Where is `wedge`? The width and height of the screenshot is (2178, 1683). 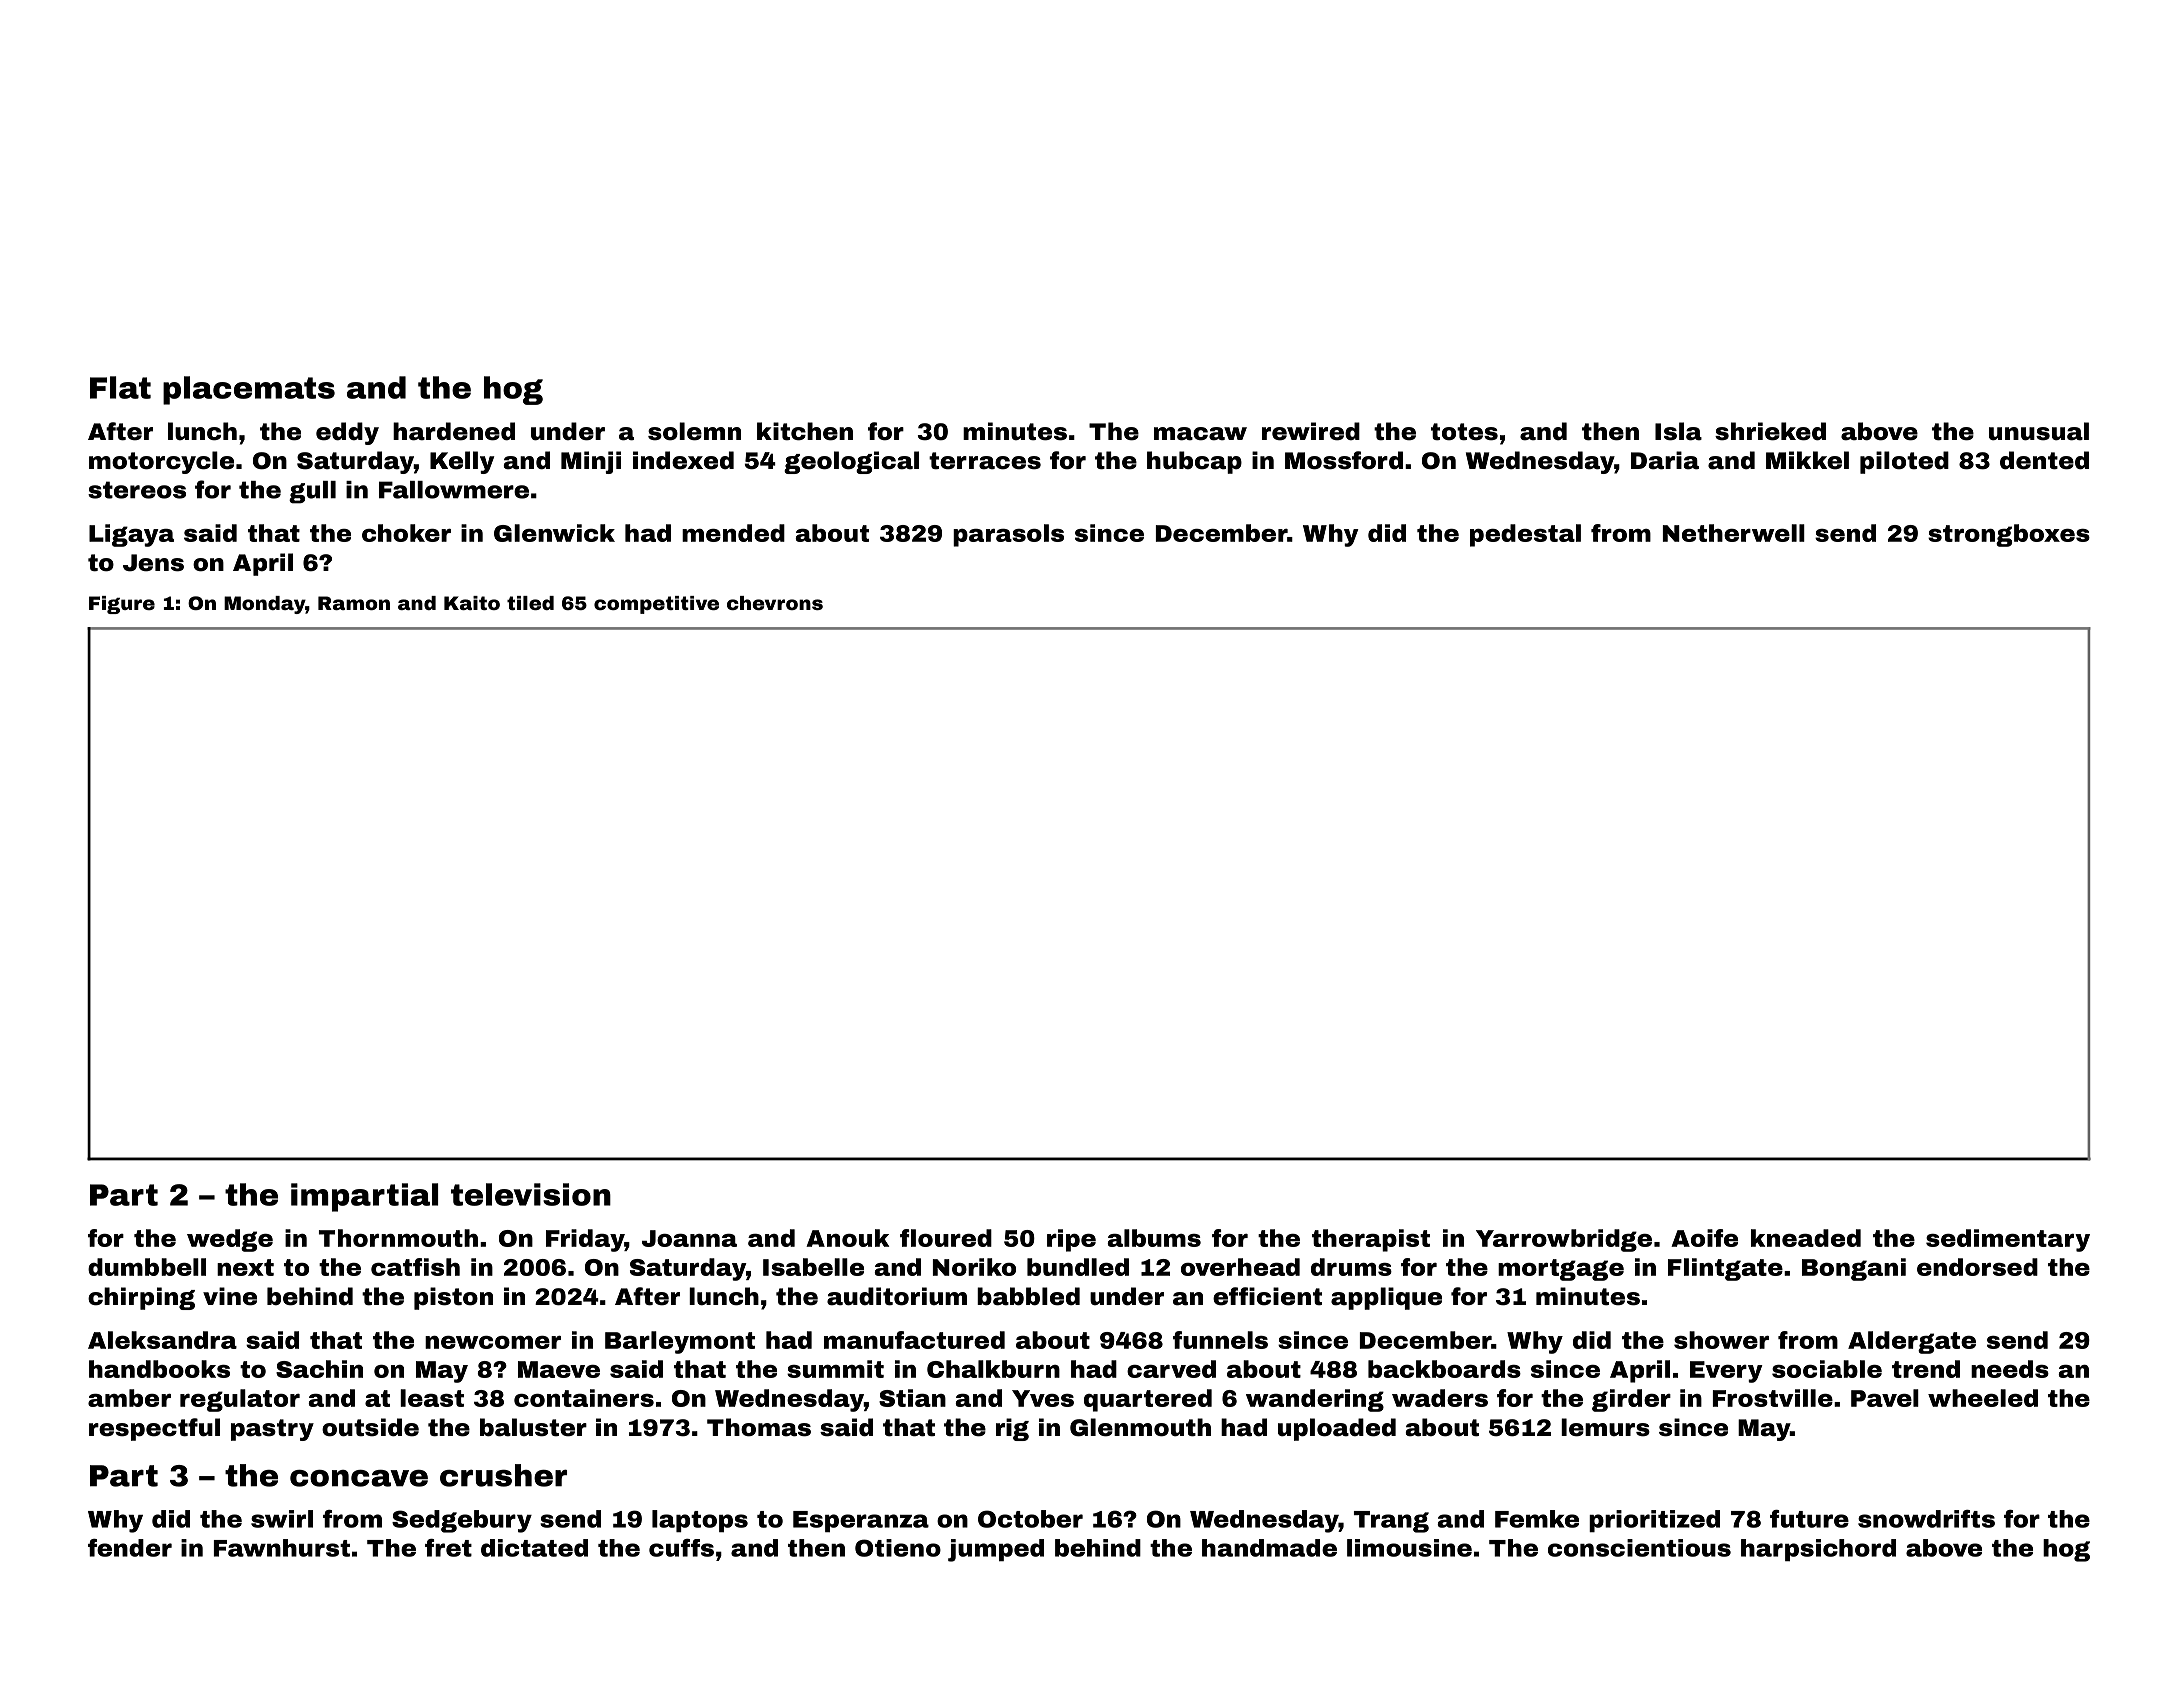 wedge is located at coordinates (230, 1240).
